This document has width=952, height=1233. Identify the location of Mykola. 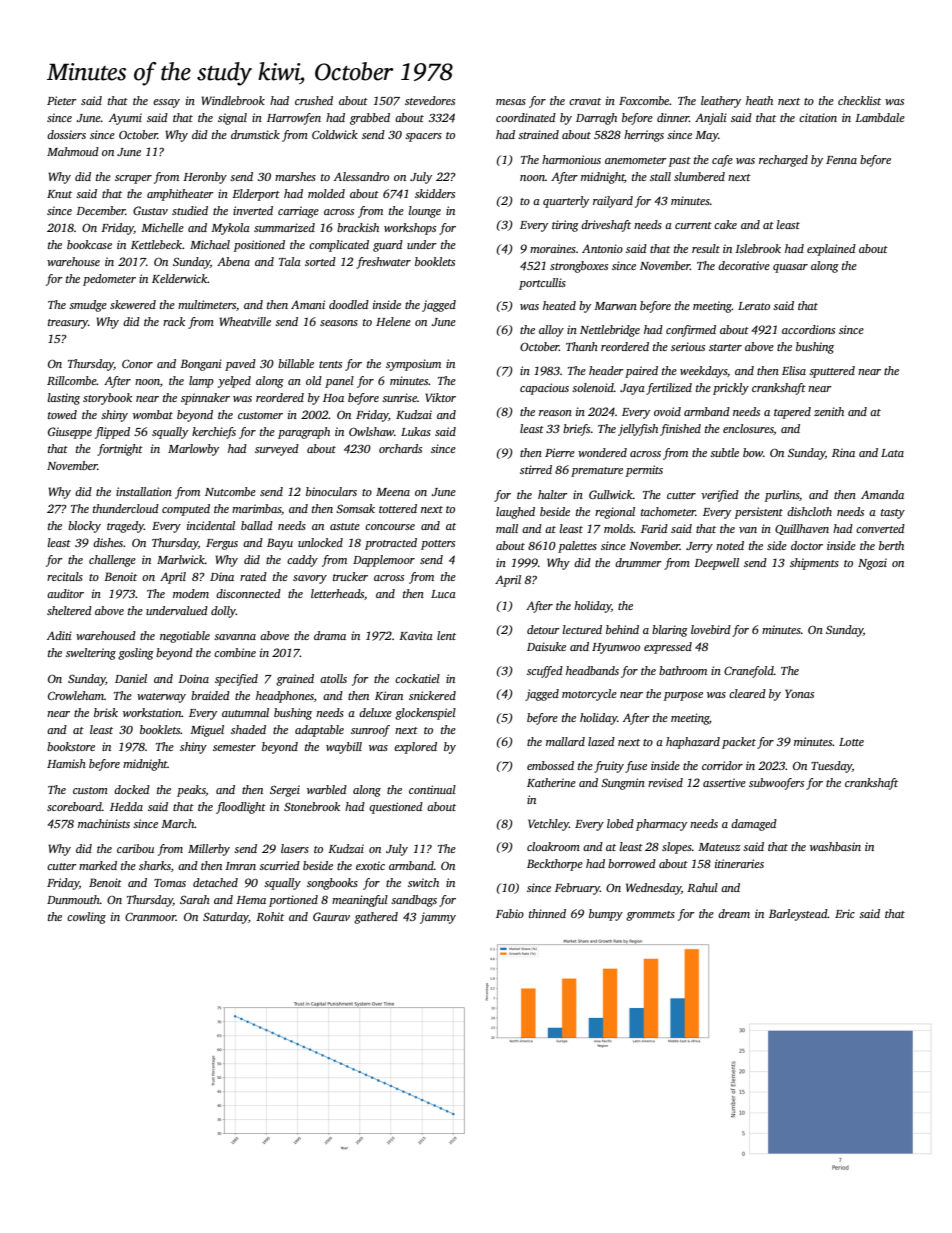
(230, 229).
